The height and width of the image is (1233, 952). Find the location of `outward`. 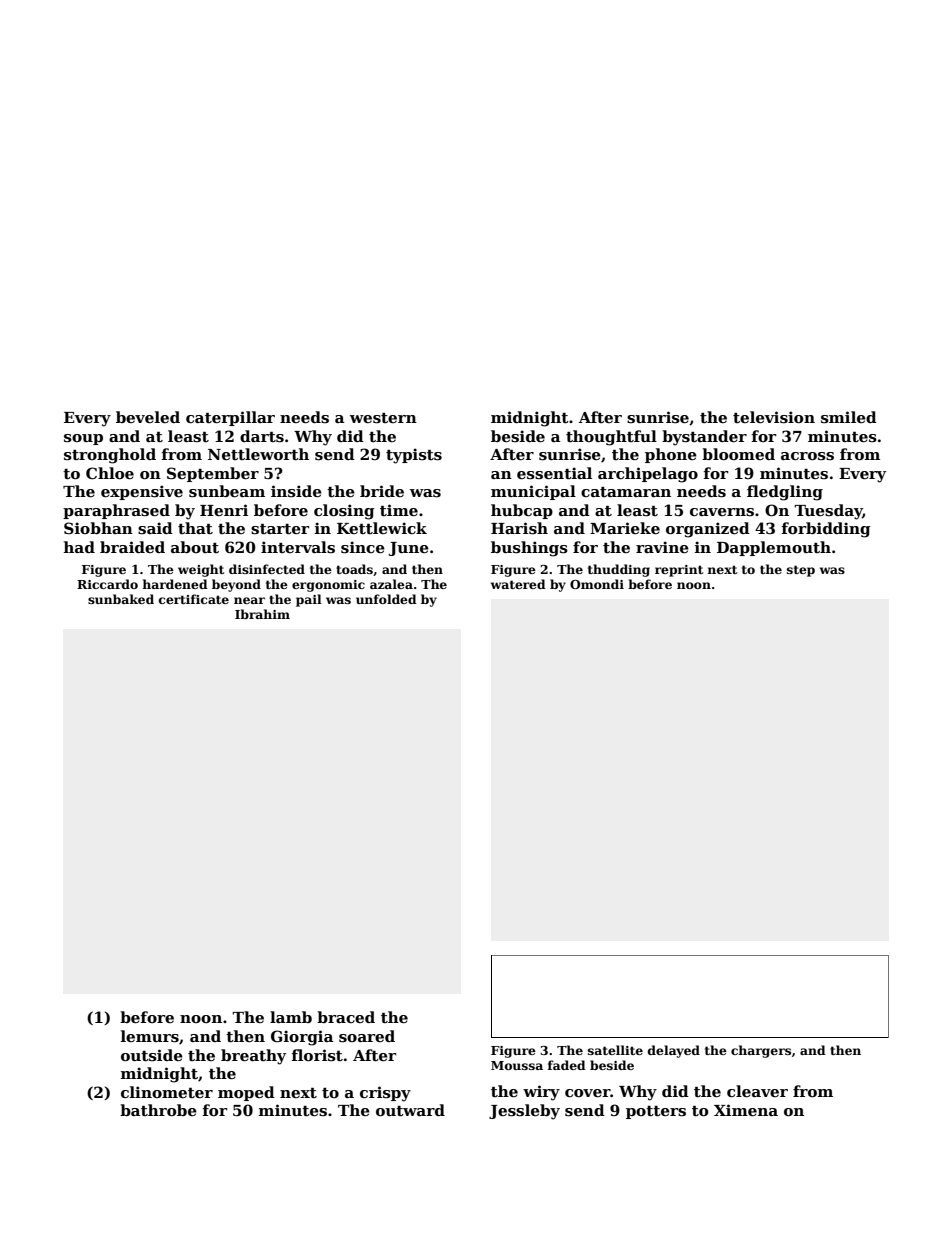

outward is located at coordinates (410, 1110).
